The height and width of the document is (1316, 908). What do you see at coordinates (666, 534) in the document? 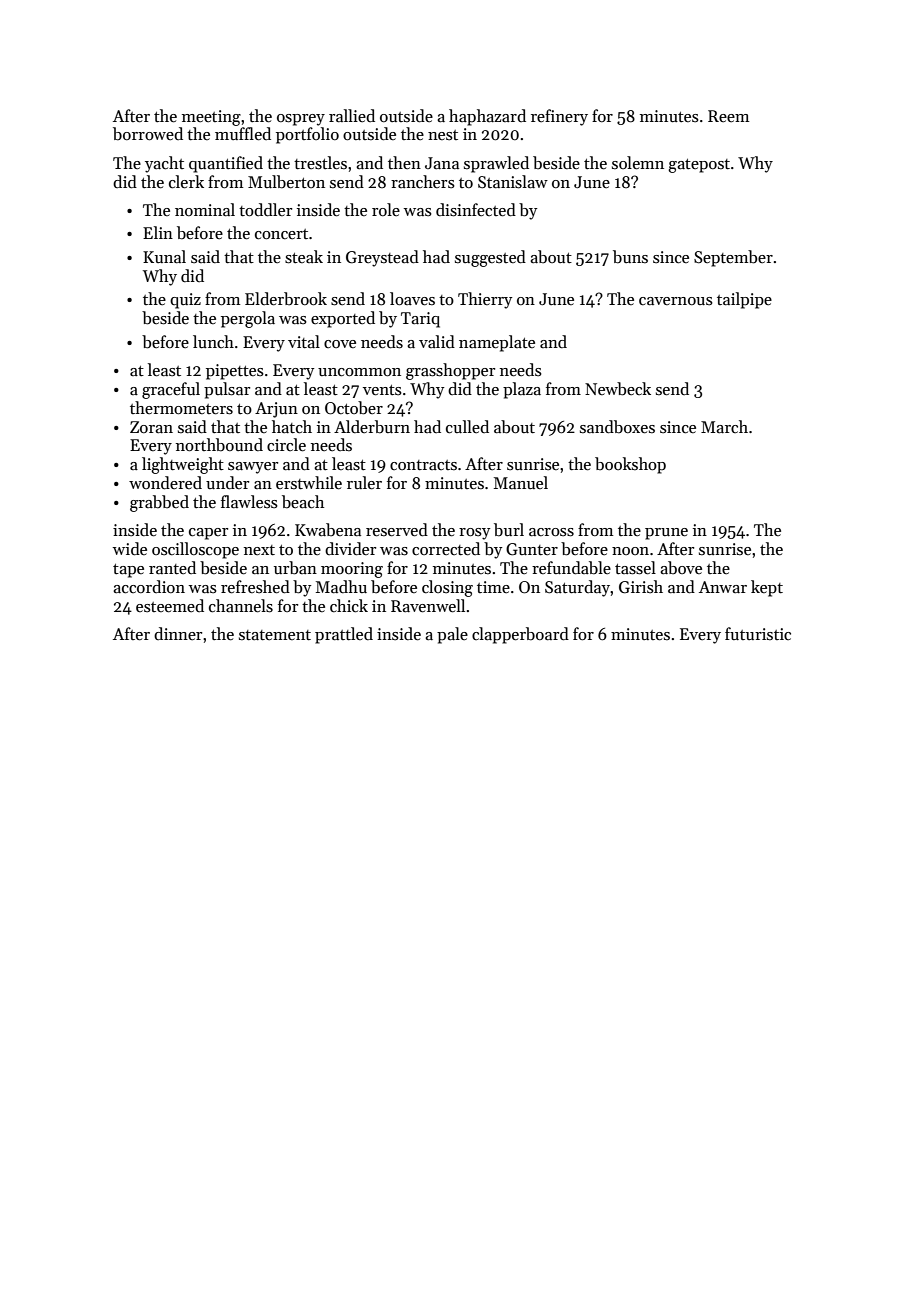
I see `prune` at bounding box center [666, 534].
